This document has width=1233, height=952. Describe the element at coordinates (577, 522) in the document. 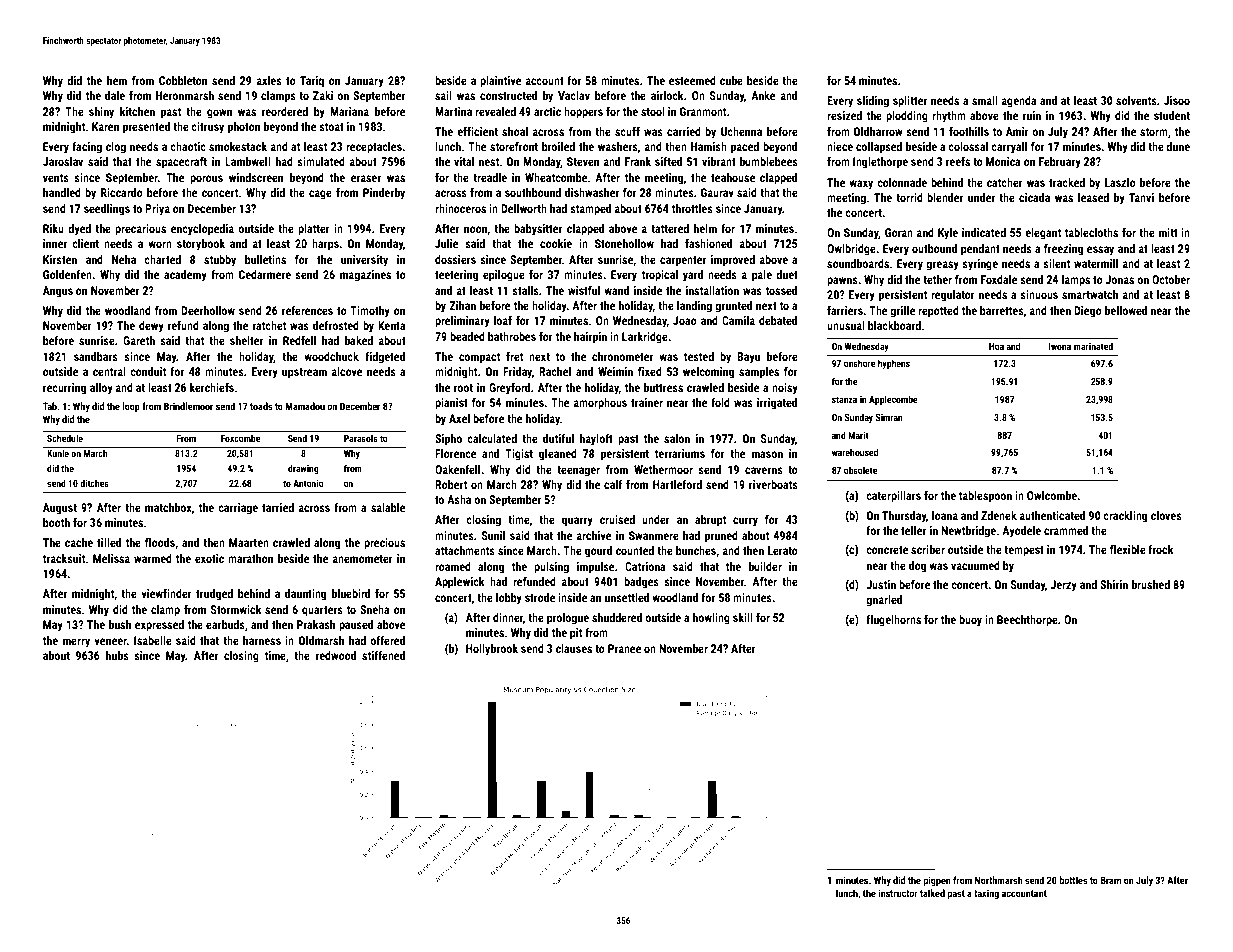

I see `quarry` at that location.
